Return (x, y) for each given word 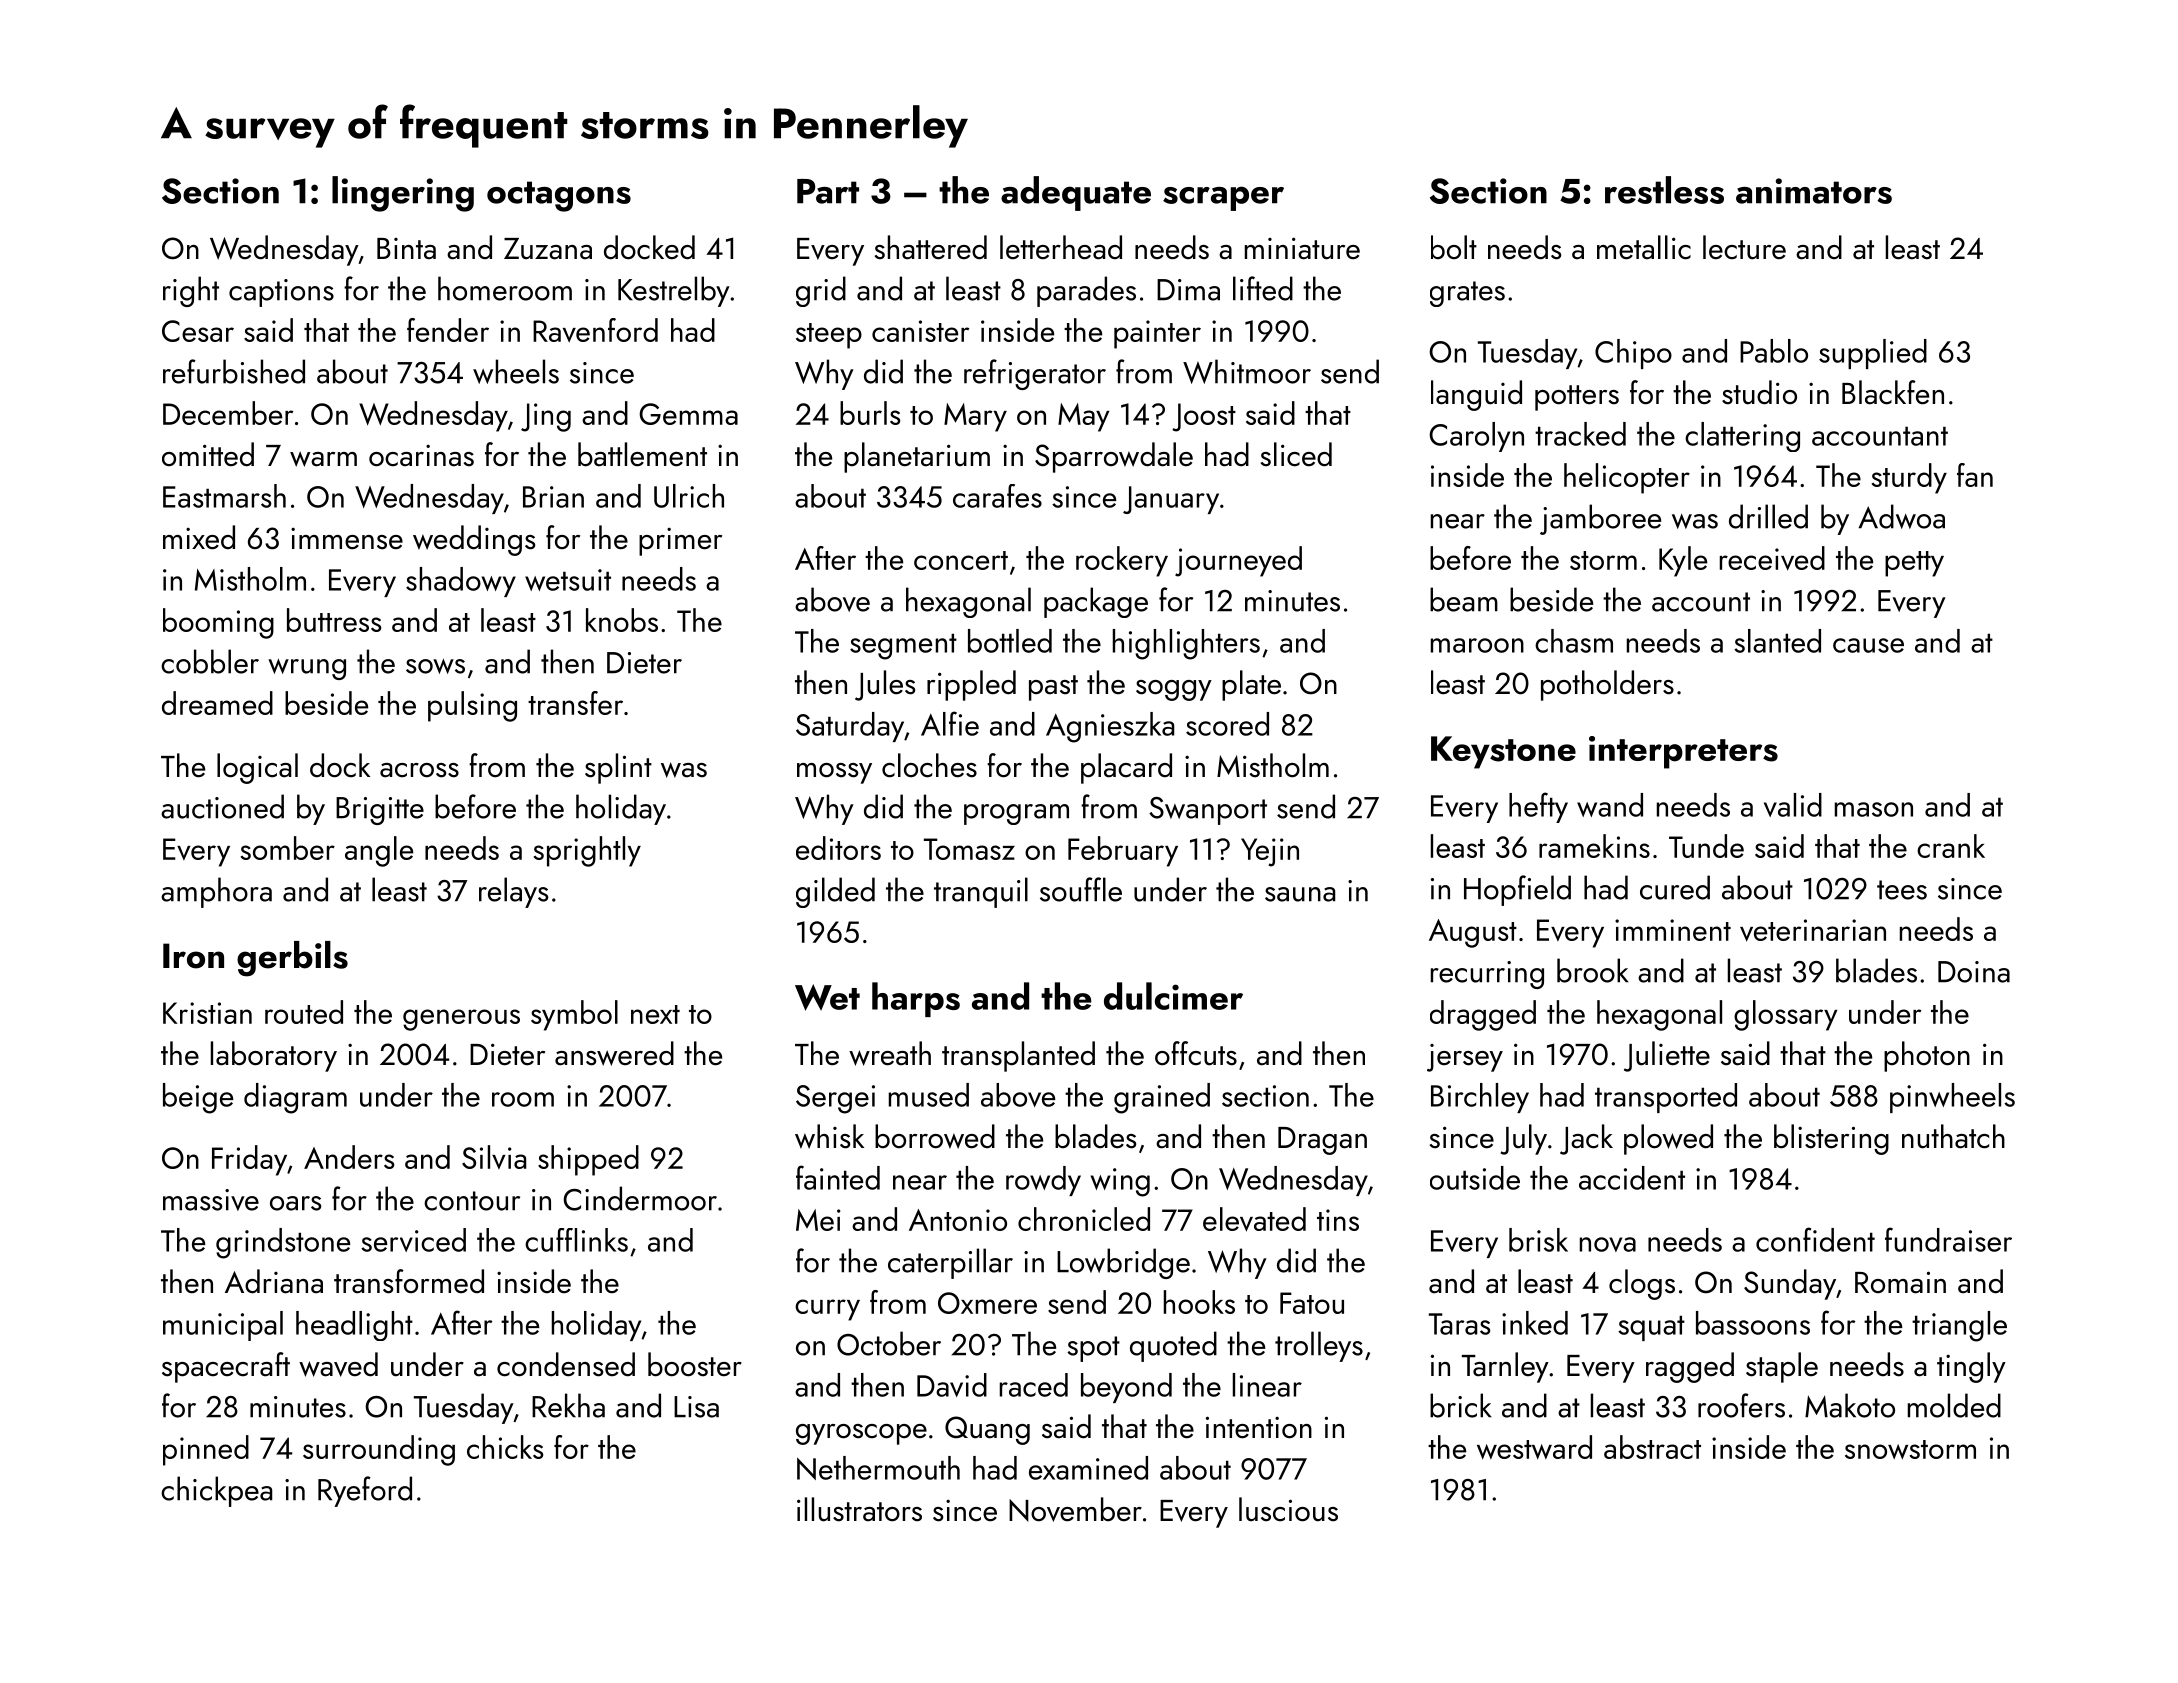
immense (347, 538)
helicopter (1627, 478)
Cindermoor (640, 1198)
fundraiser (1948, 1239)
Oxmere (987, 1303)
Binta (406, 249)
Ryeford (365, 1491)
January (1171, 500)
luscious (1288, 1509)
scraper (1223, 198)
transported (1666, 1098)
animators (1814, 191)
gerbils (292, 959)
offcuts (1196, 1053)
